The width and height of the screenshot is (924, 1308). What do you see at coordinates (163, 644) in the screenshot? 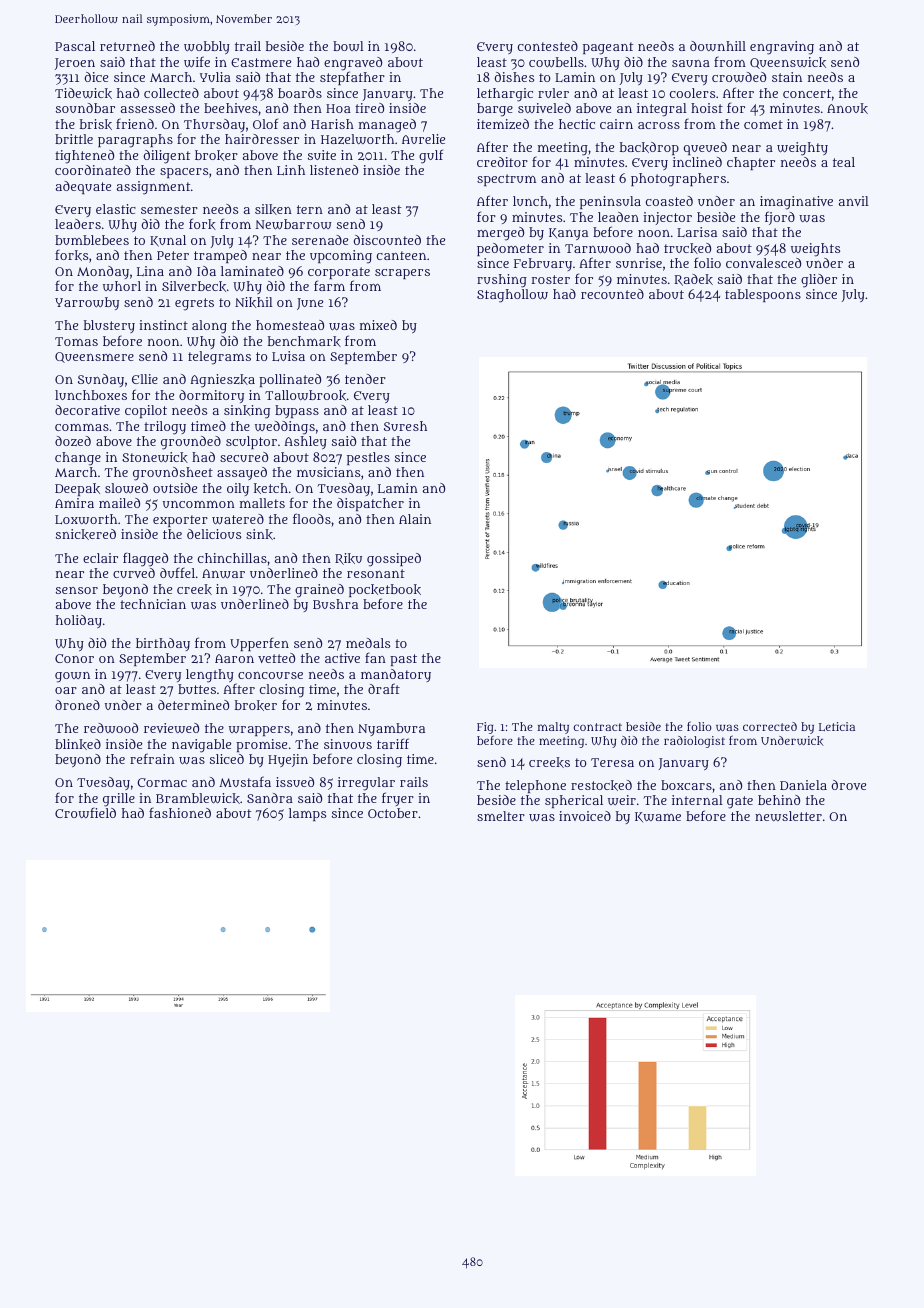
I see `birthday` at bounding box center [163, 644].
